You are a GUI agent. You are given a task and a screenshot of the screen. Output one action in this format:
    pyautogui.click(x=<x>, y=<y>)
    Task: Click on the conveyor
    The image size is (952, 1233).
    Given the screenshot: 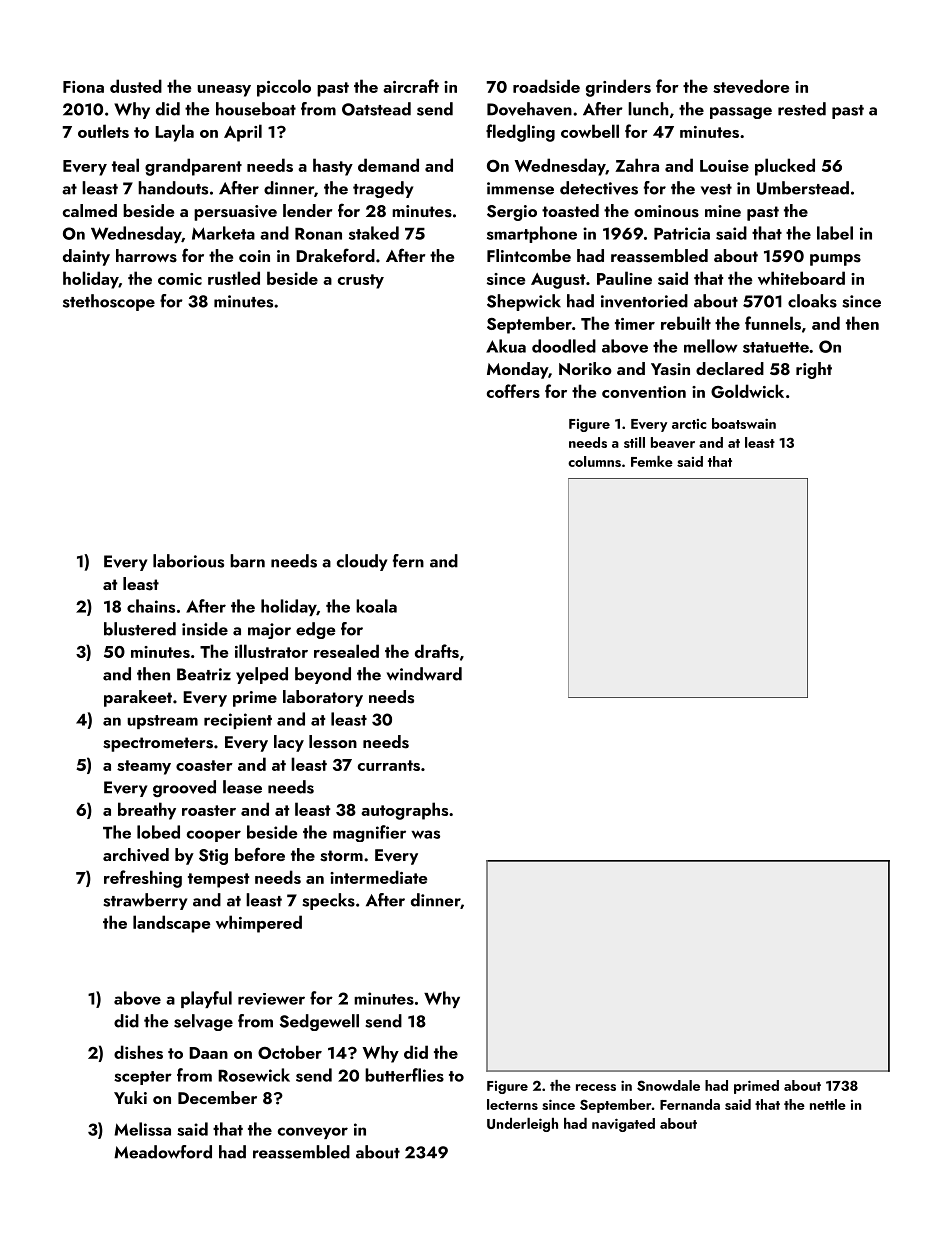 What is the action you would take?
    pyautogui.click(x=313, y=1133)
